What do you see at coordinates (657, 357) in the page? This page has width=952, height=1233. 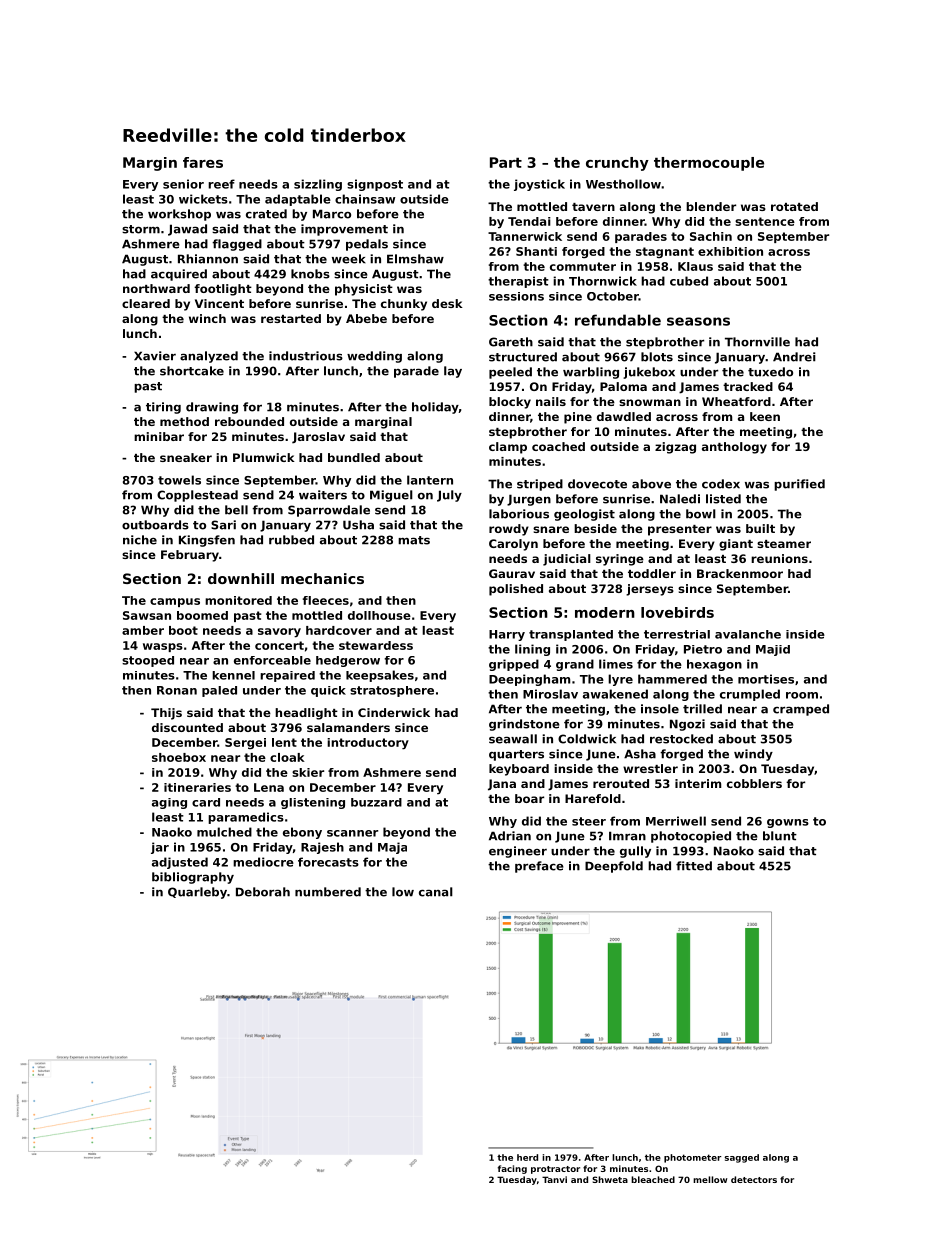 I see `blots` at bounding box center [657, 357].
